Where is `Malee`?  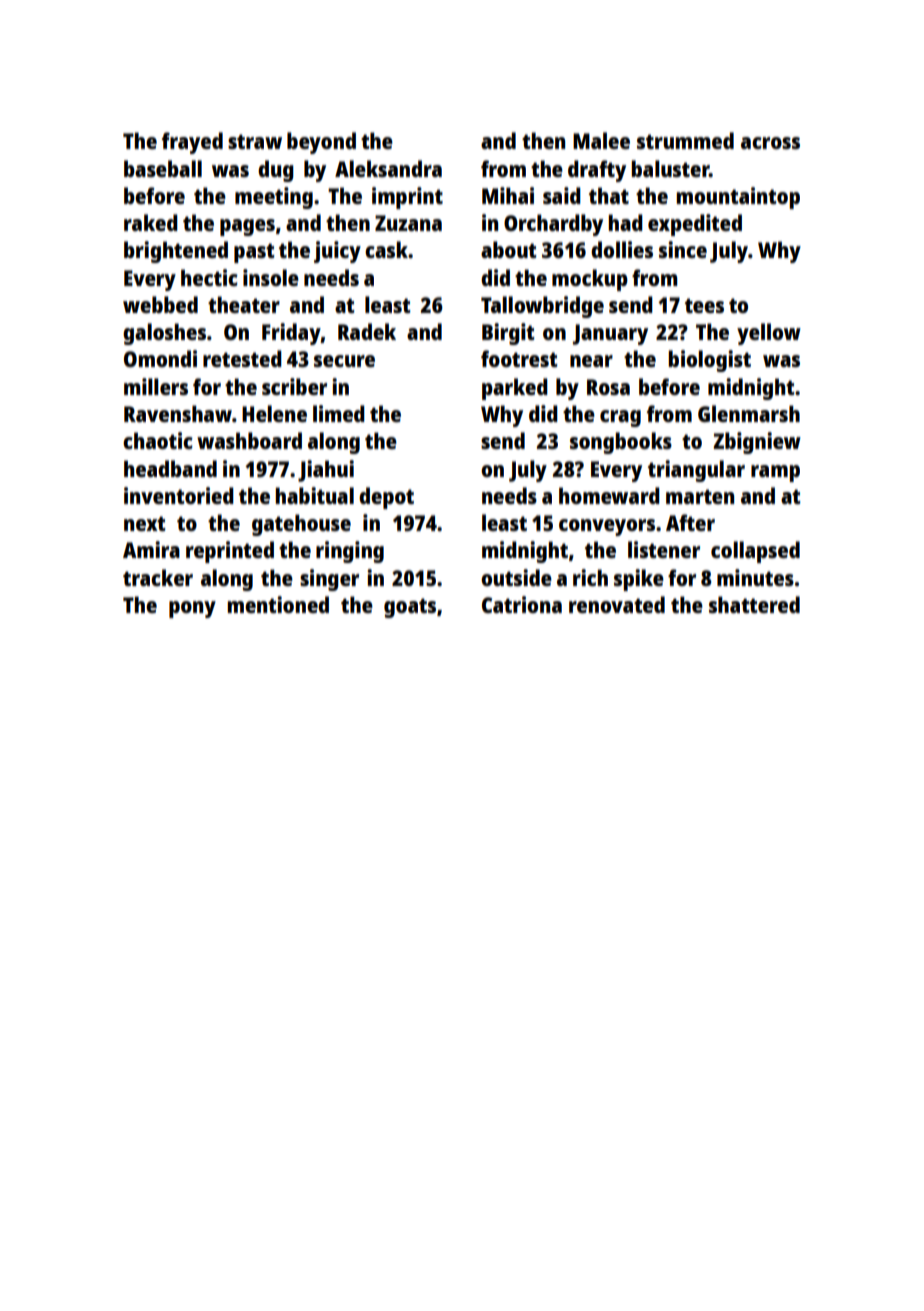 Malee is located at coordinates (601, 140).
